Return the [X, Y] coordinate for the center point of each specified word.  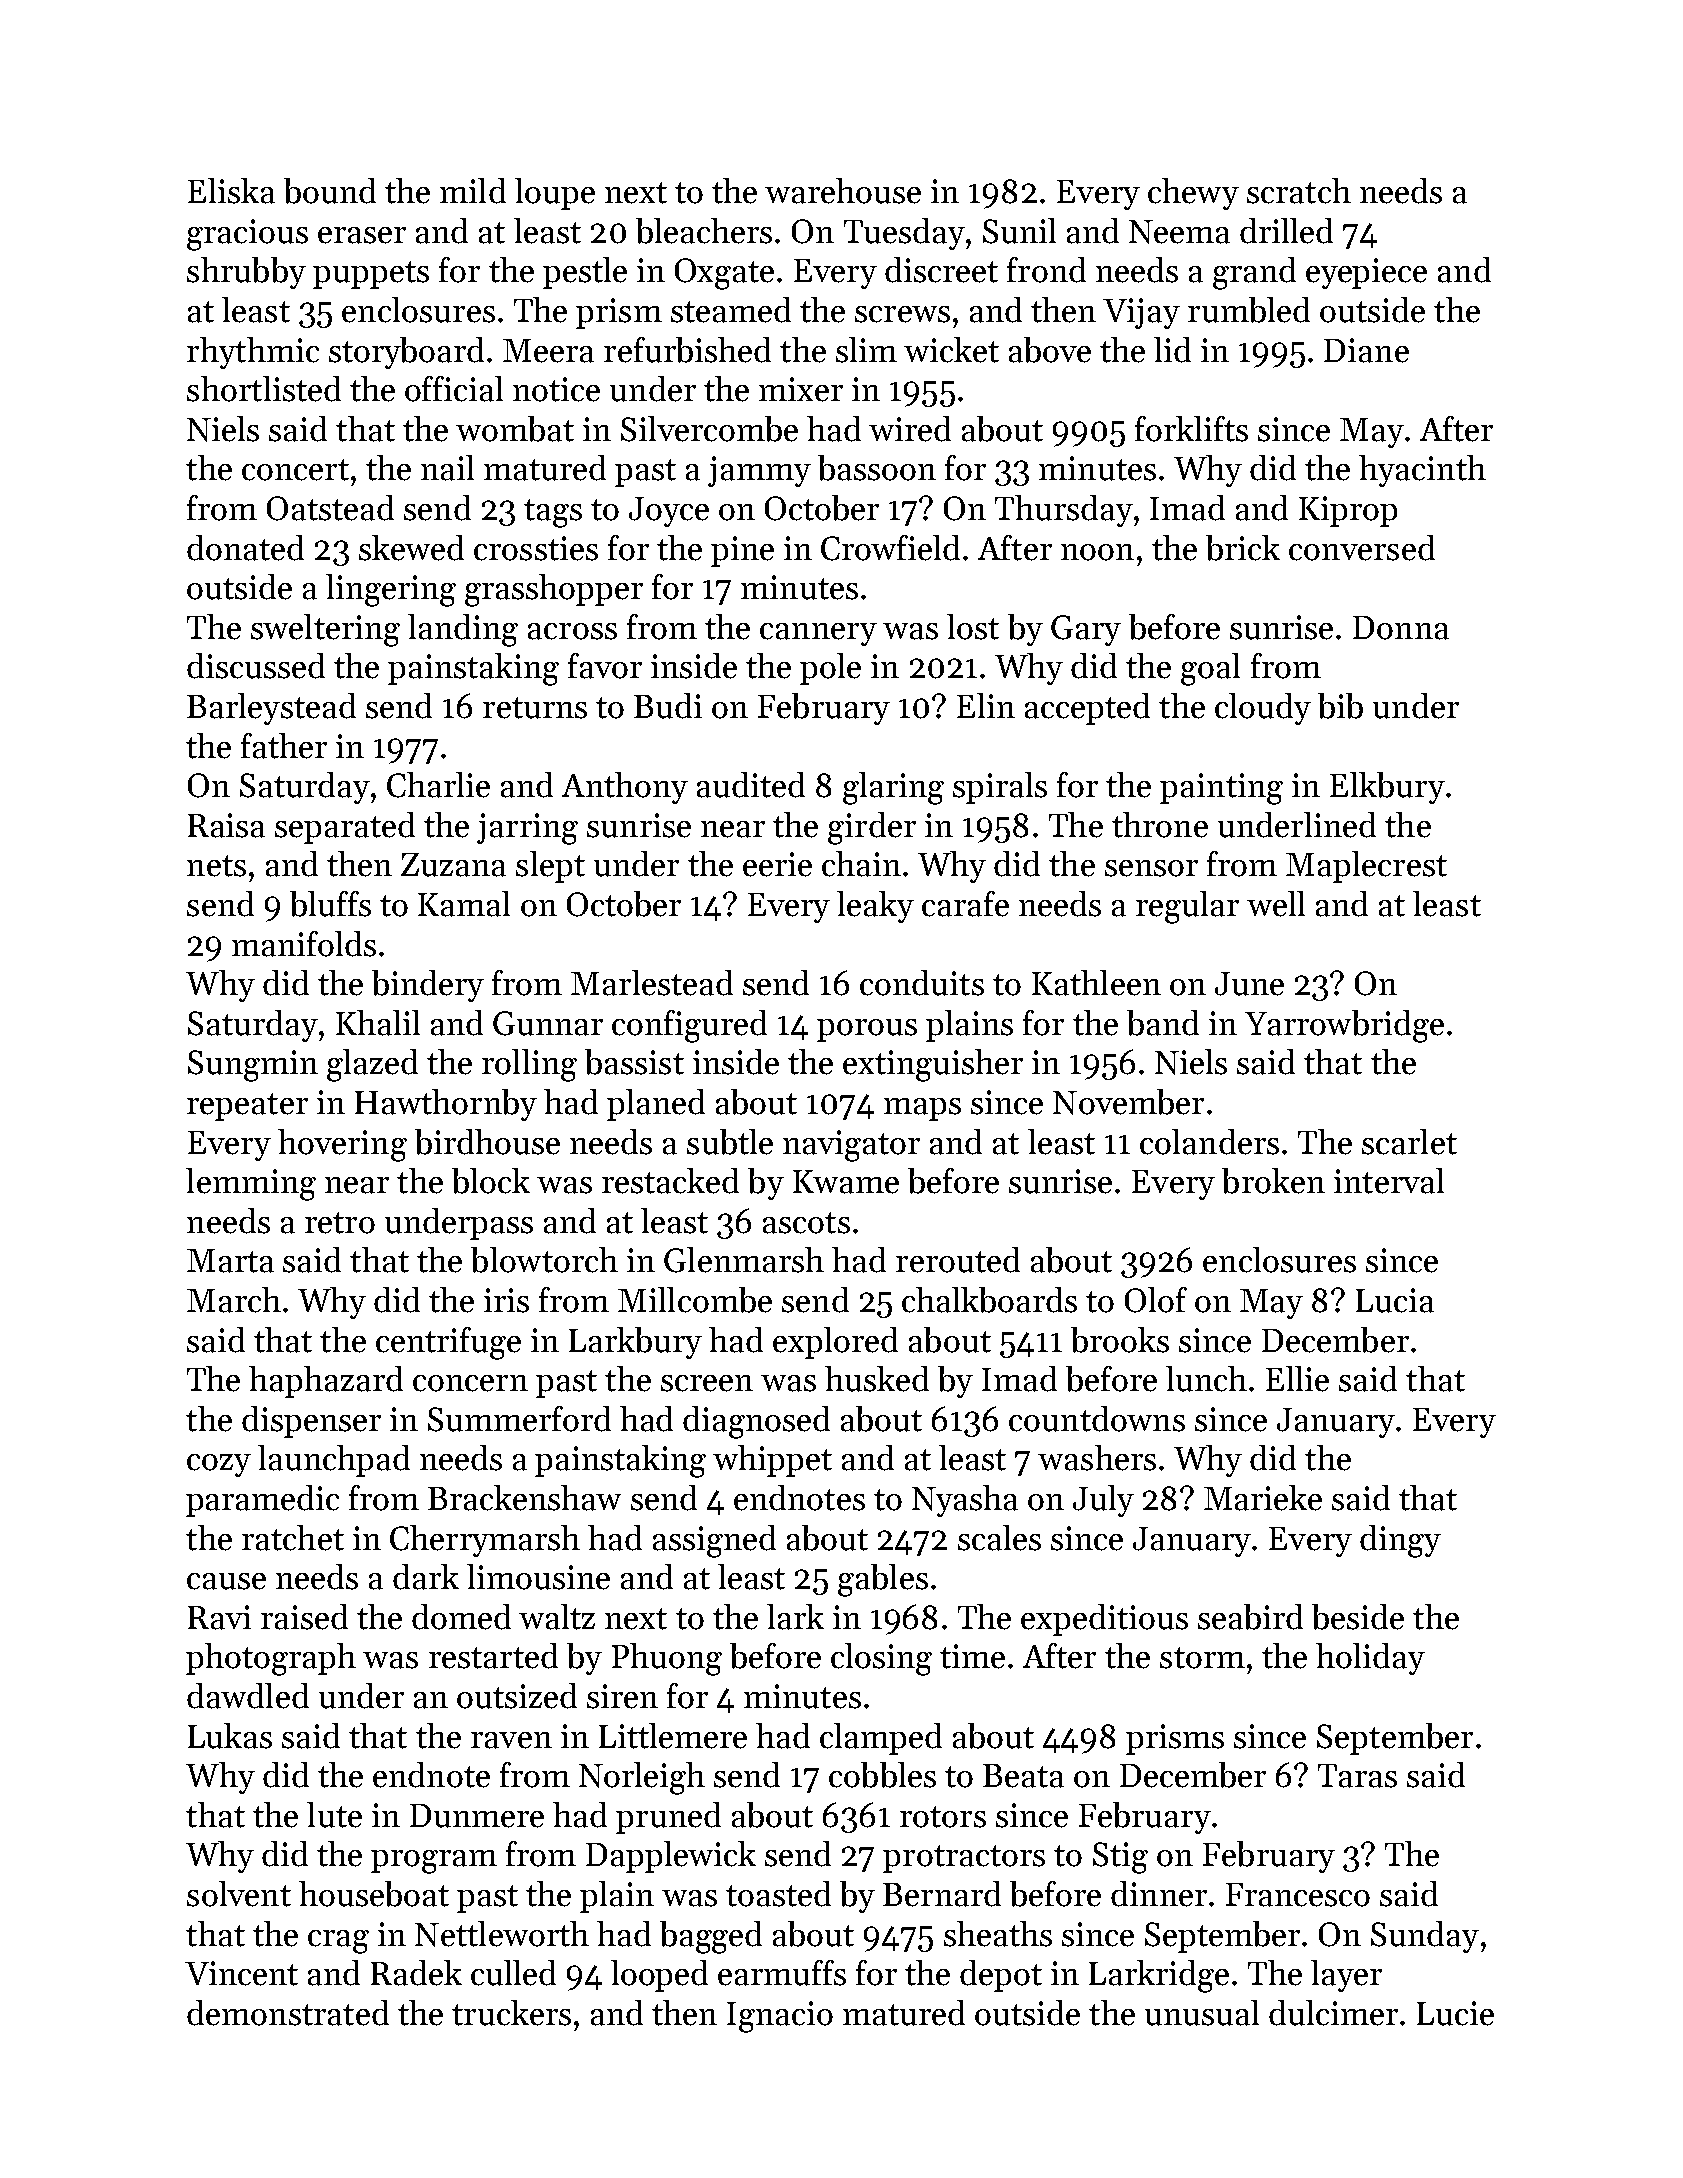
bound [330, 191]
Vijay [1141, 313]
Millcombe [695, 1300]
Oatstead [330, 508]
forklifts [1191, 429]
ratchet [293, 1538]
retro [340, 1223]
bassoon [877, 468]
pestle [585, 273]
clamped [881, 1739]
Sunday [1425, 1937]
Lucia [1395, 1300]
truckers [511, 2013]
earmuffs [782, 1973]
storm [1202, 1658]
